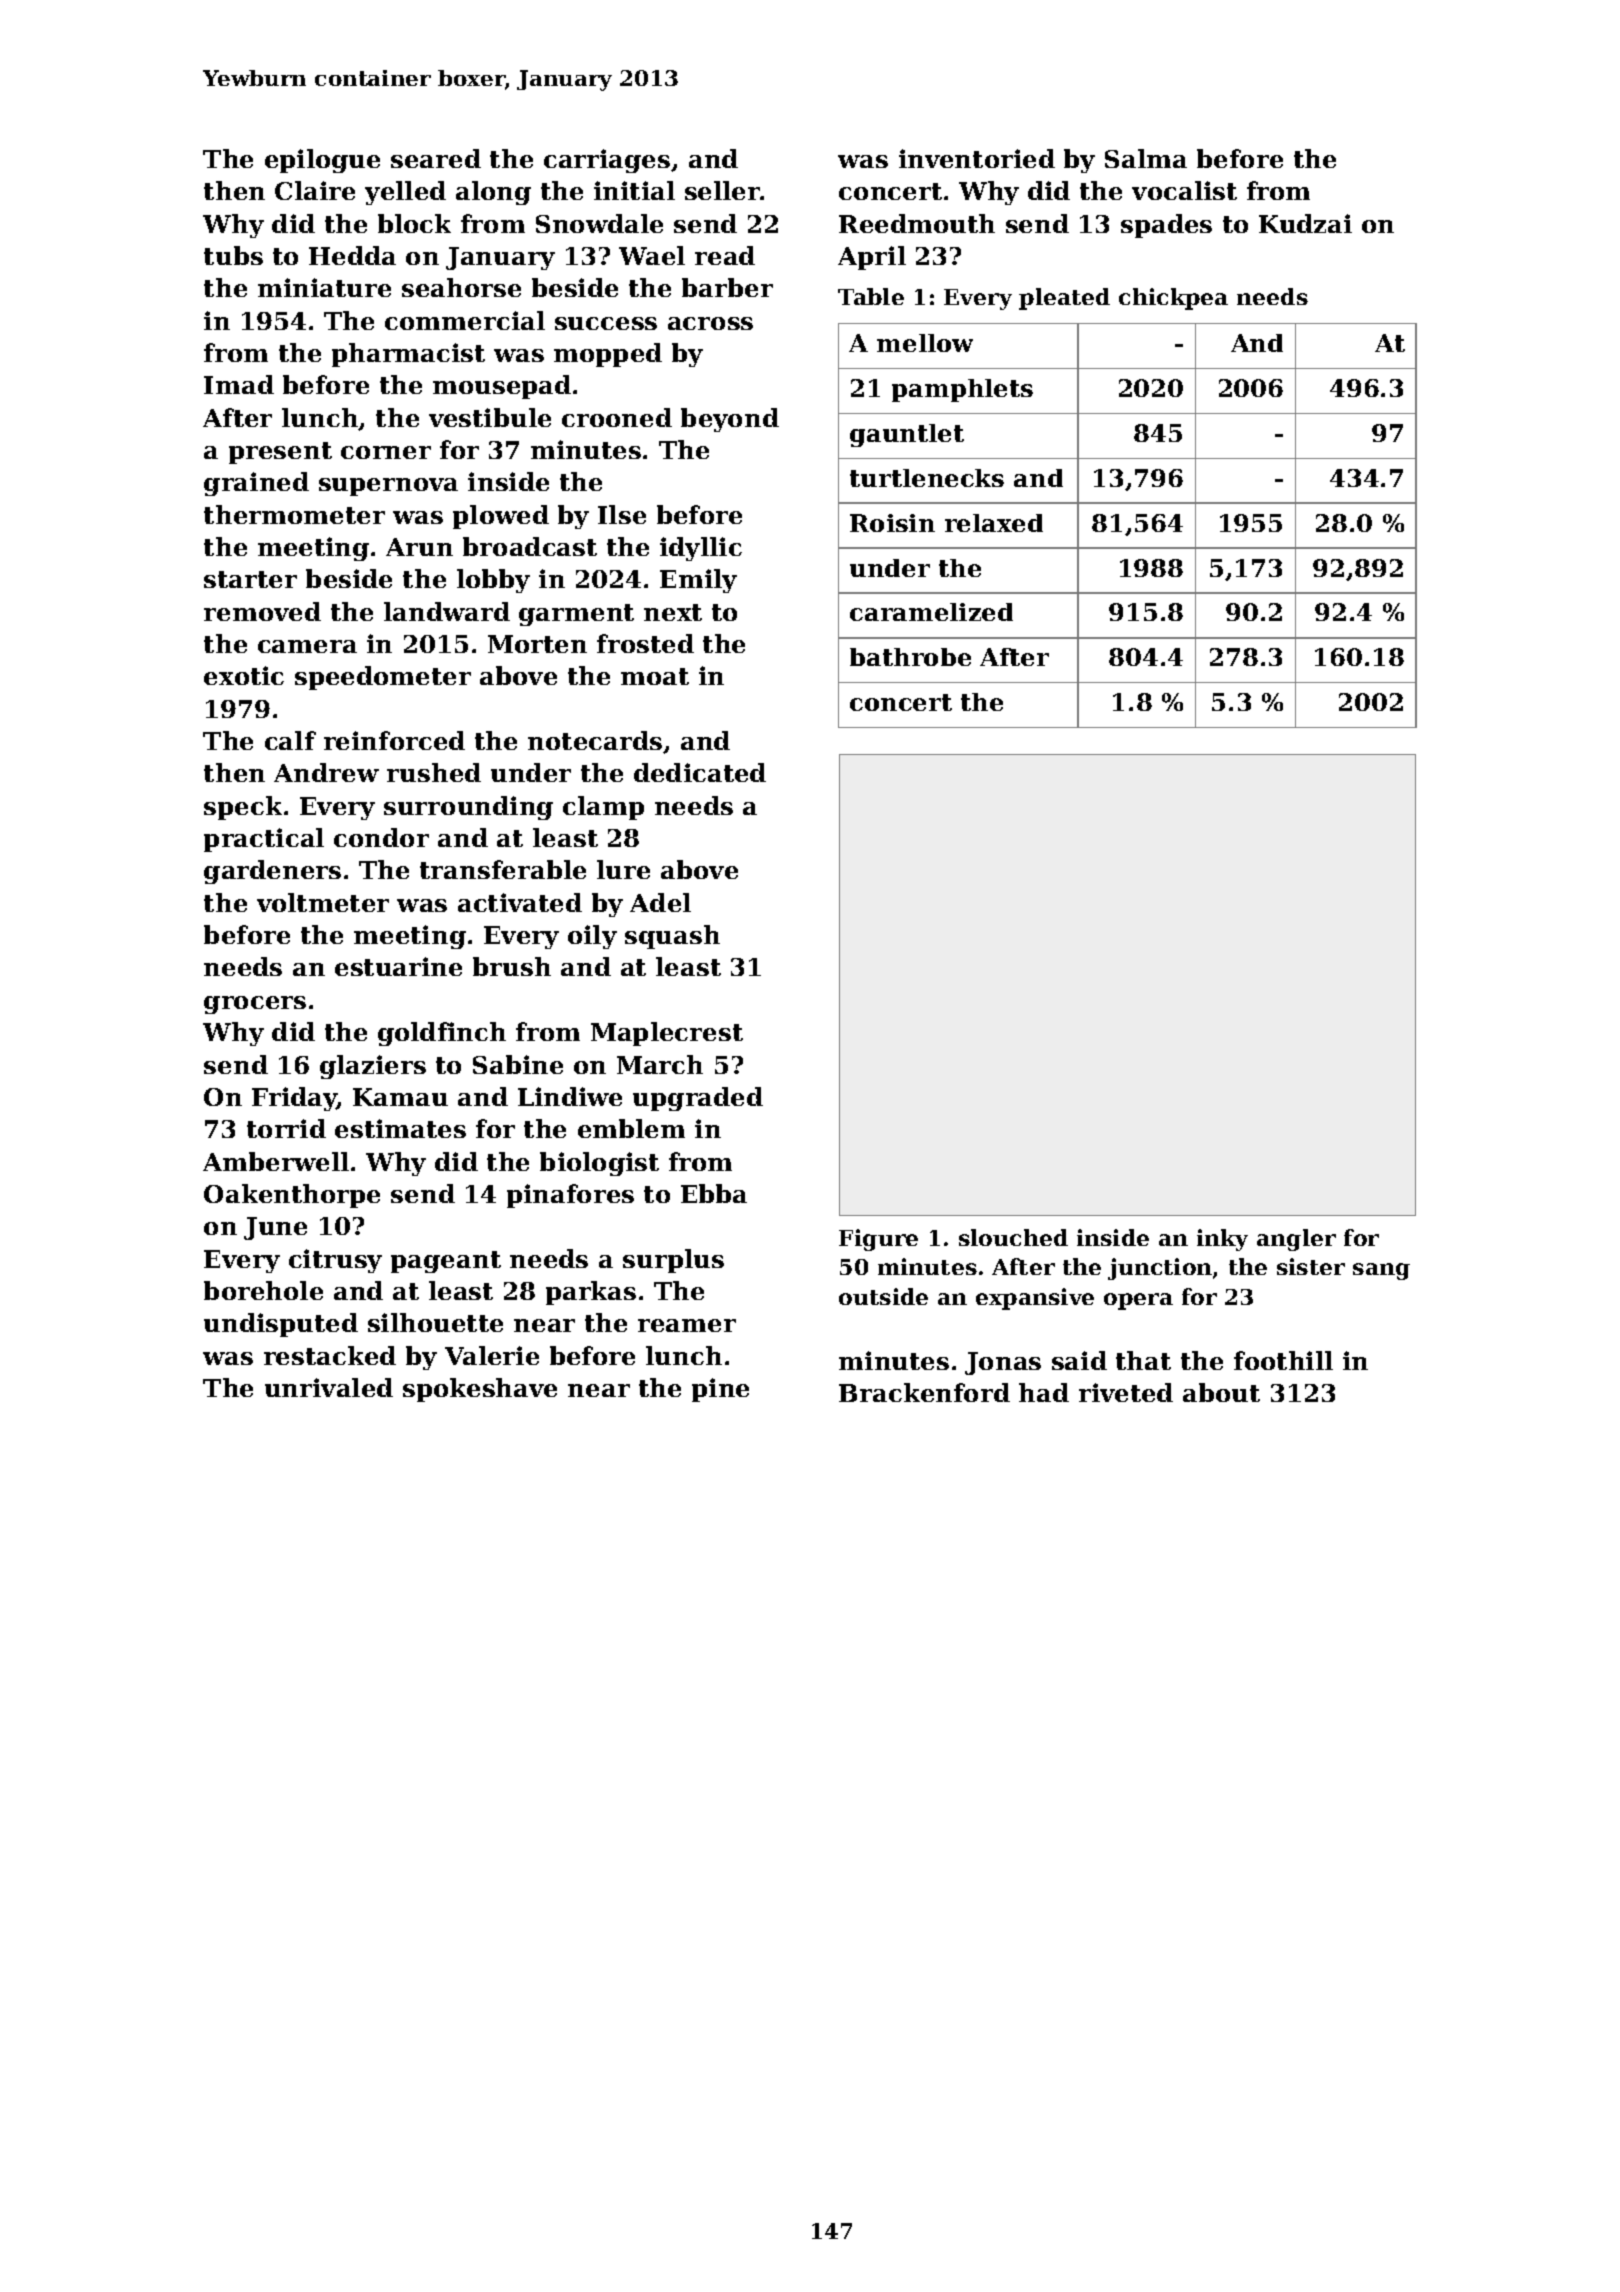  Describe the element at coordinates (994, 523) in the document. I see `relaxed` at that location.
